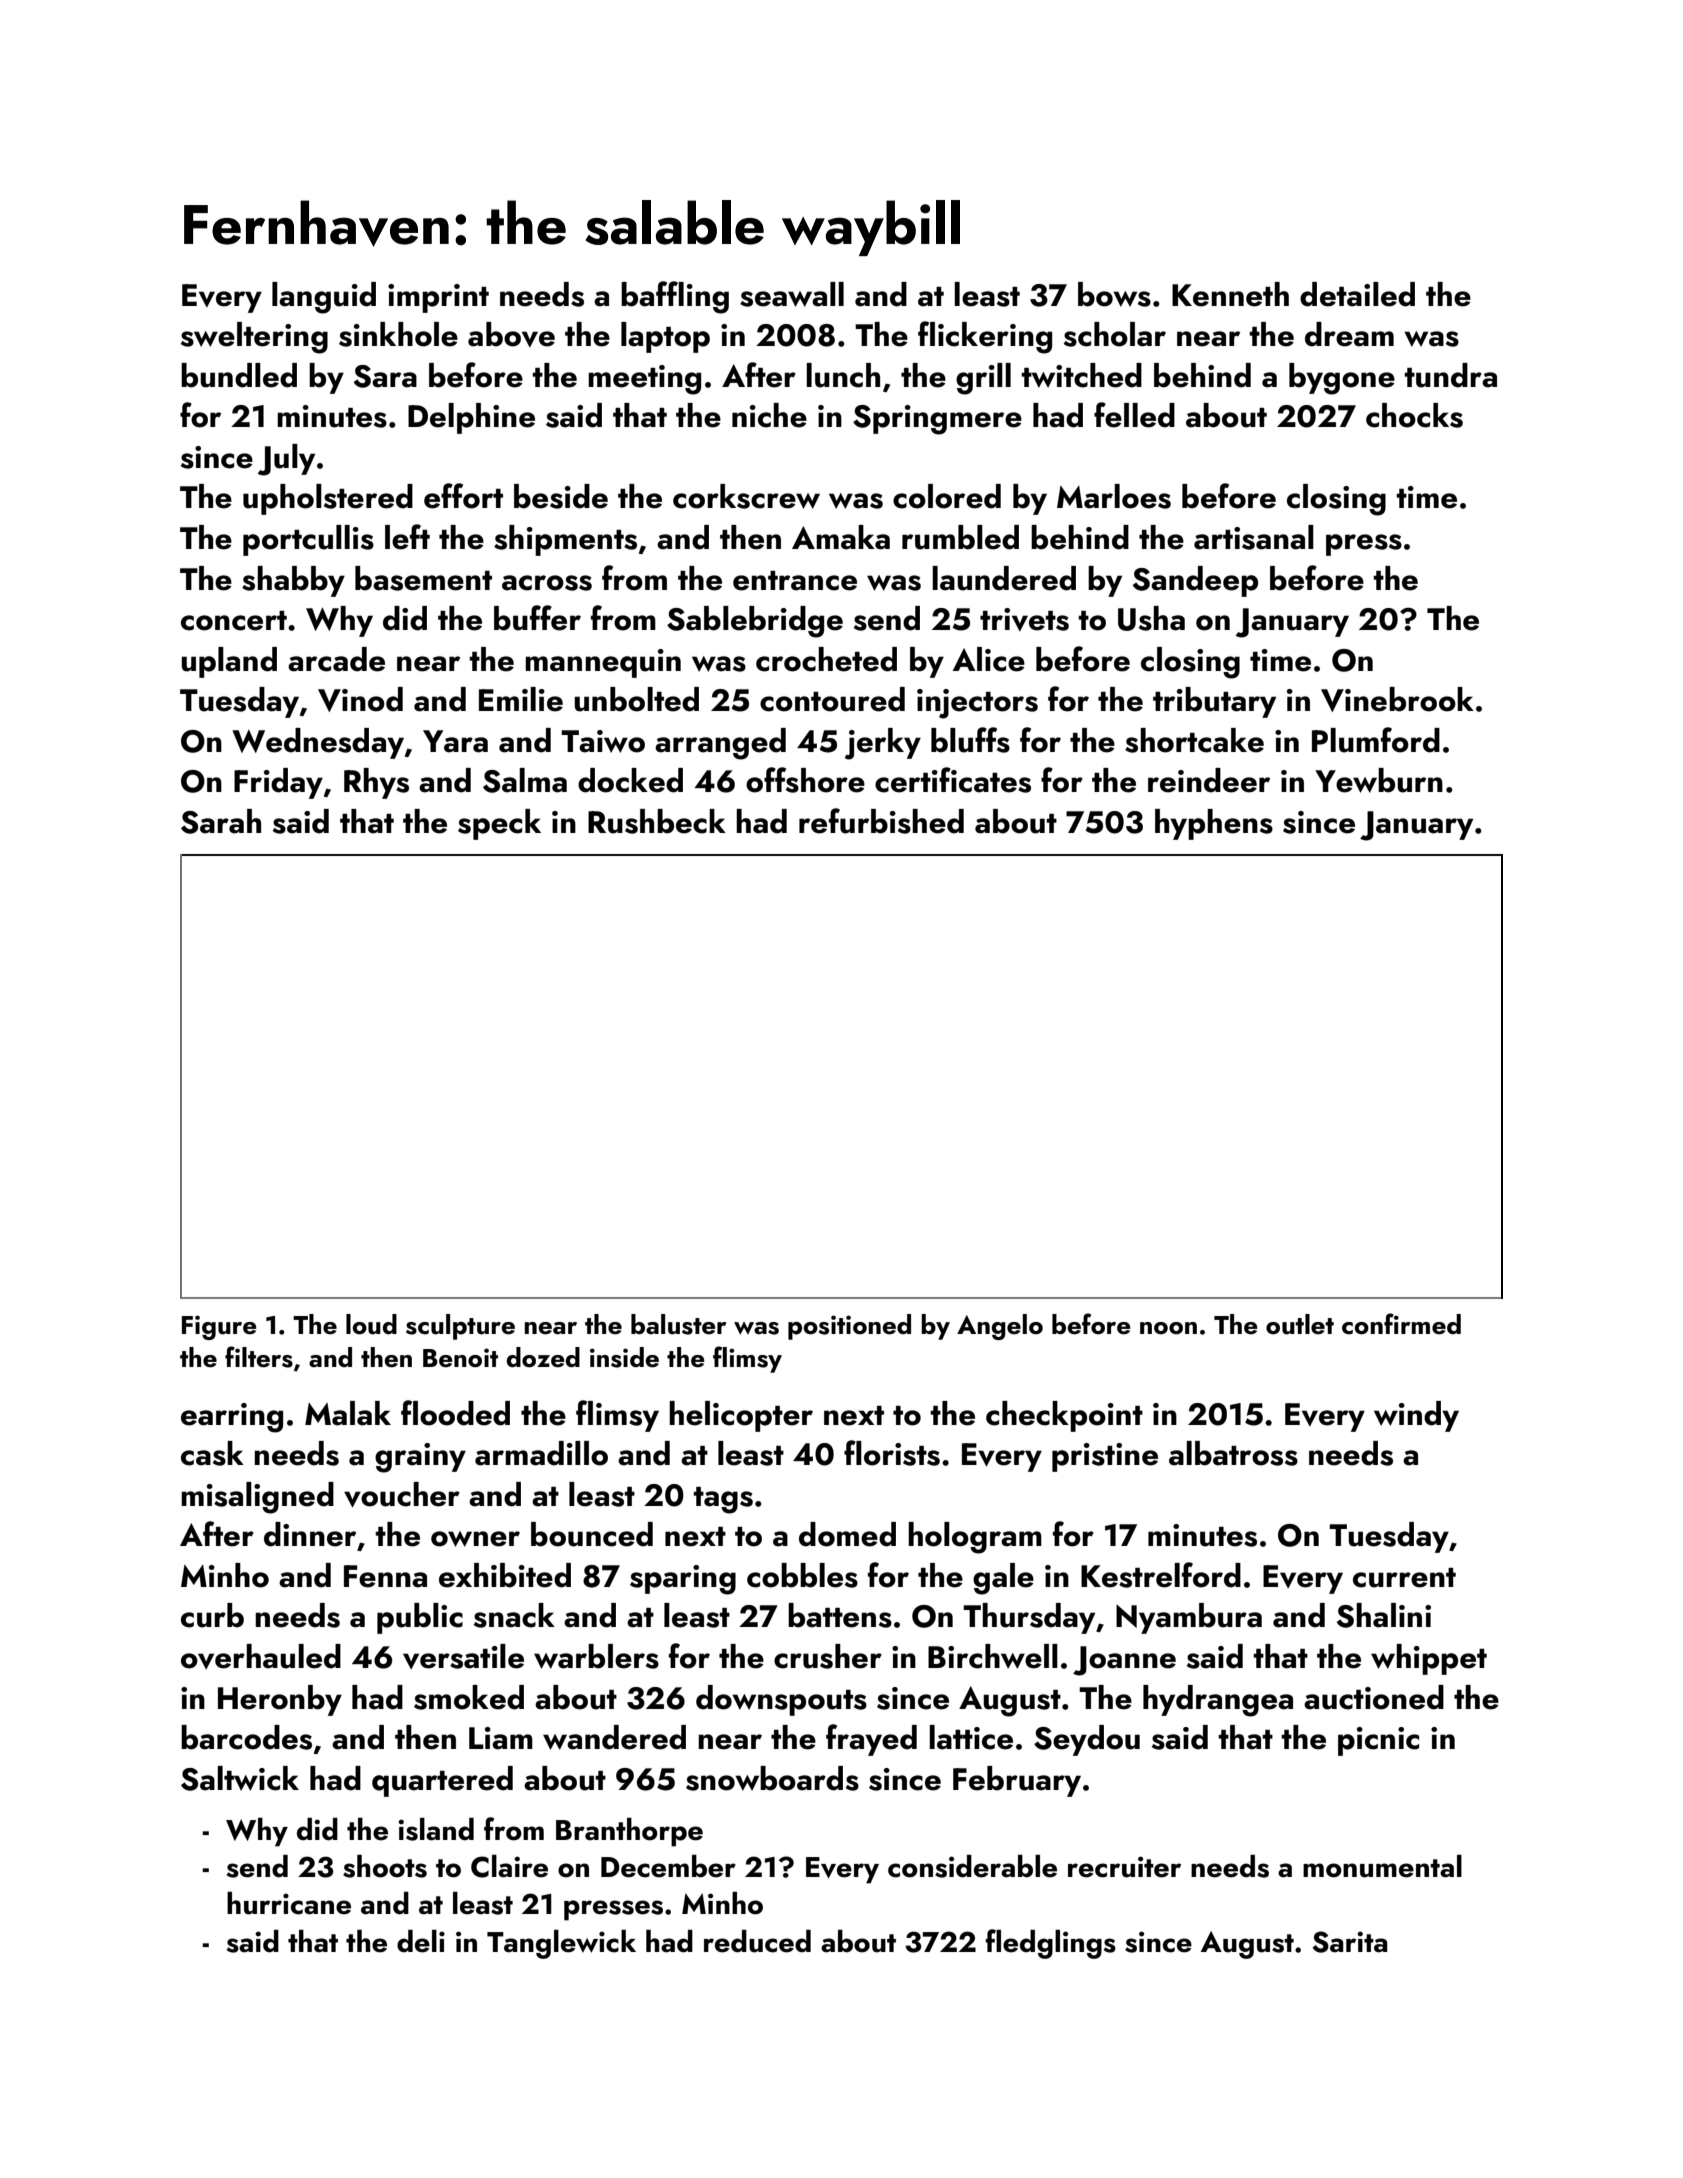 This page has height=2178, width=1683. I want to click on refurbished, so click(881, 821).
